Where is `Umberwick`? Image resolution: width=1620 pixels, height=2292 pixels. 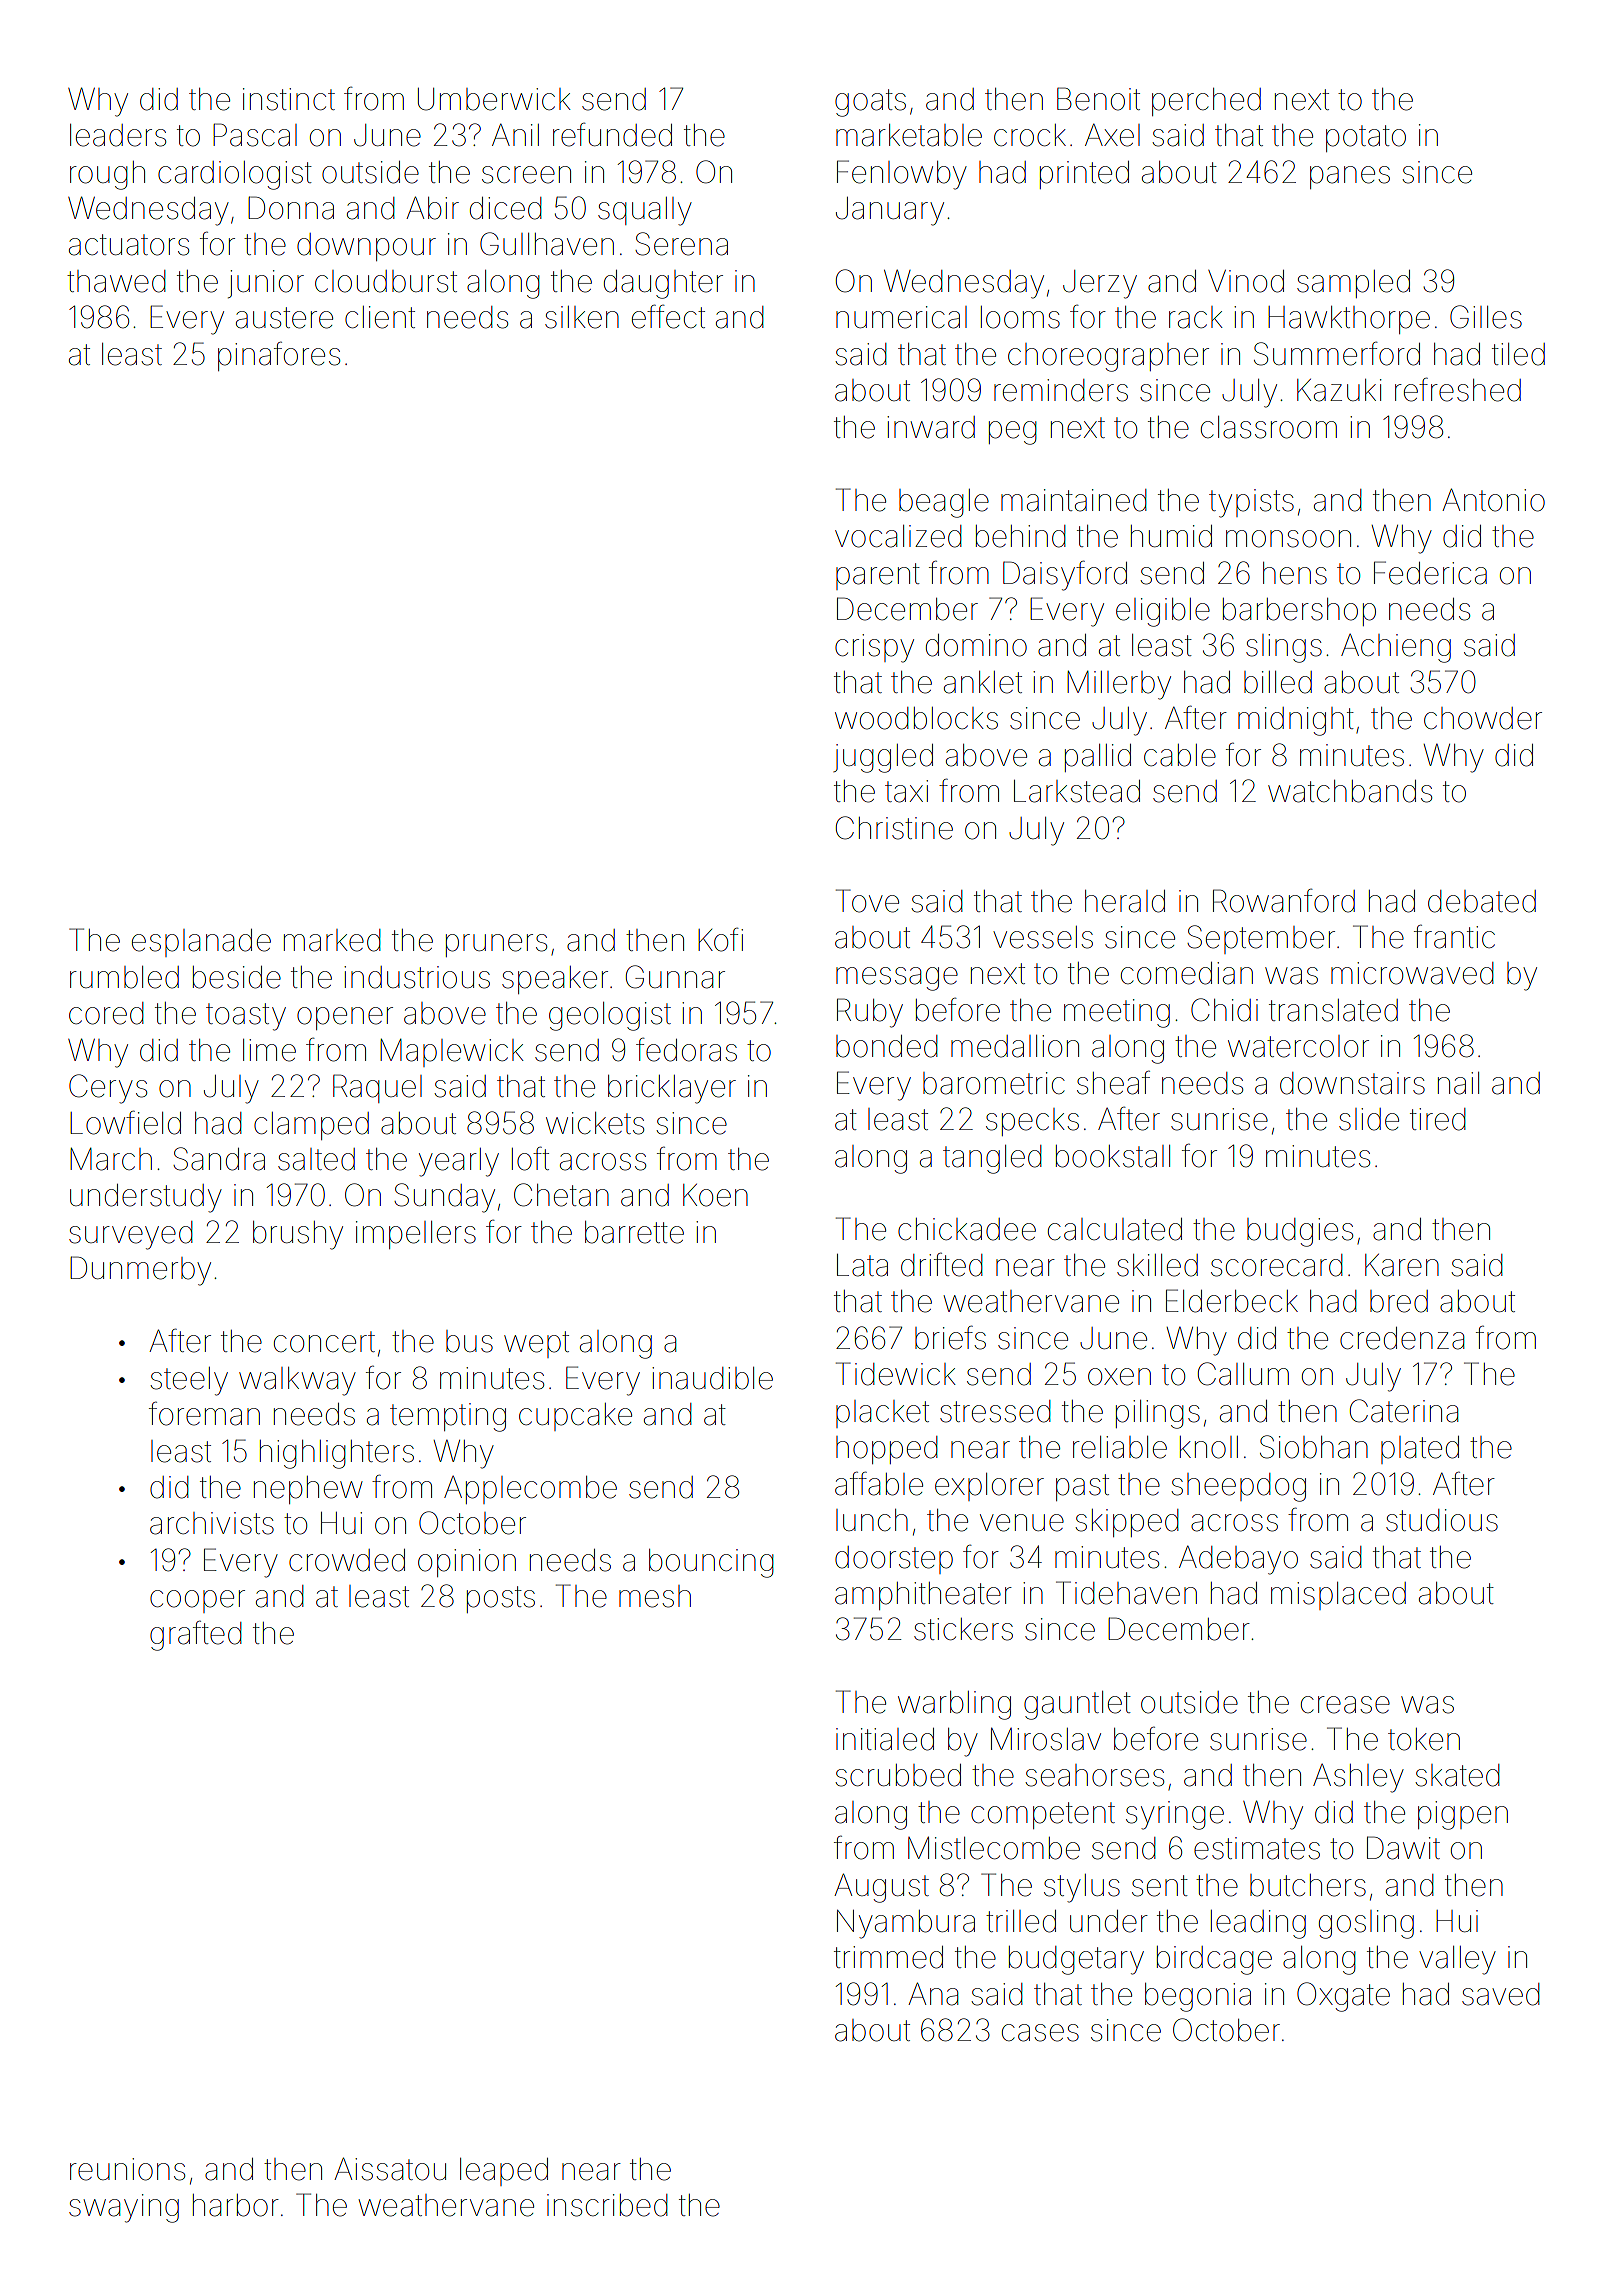 Umberwick is located at coordinates (494, 99).
